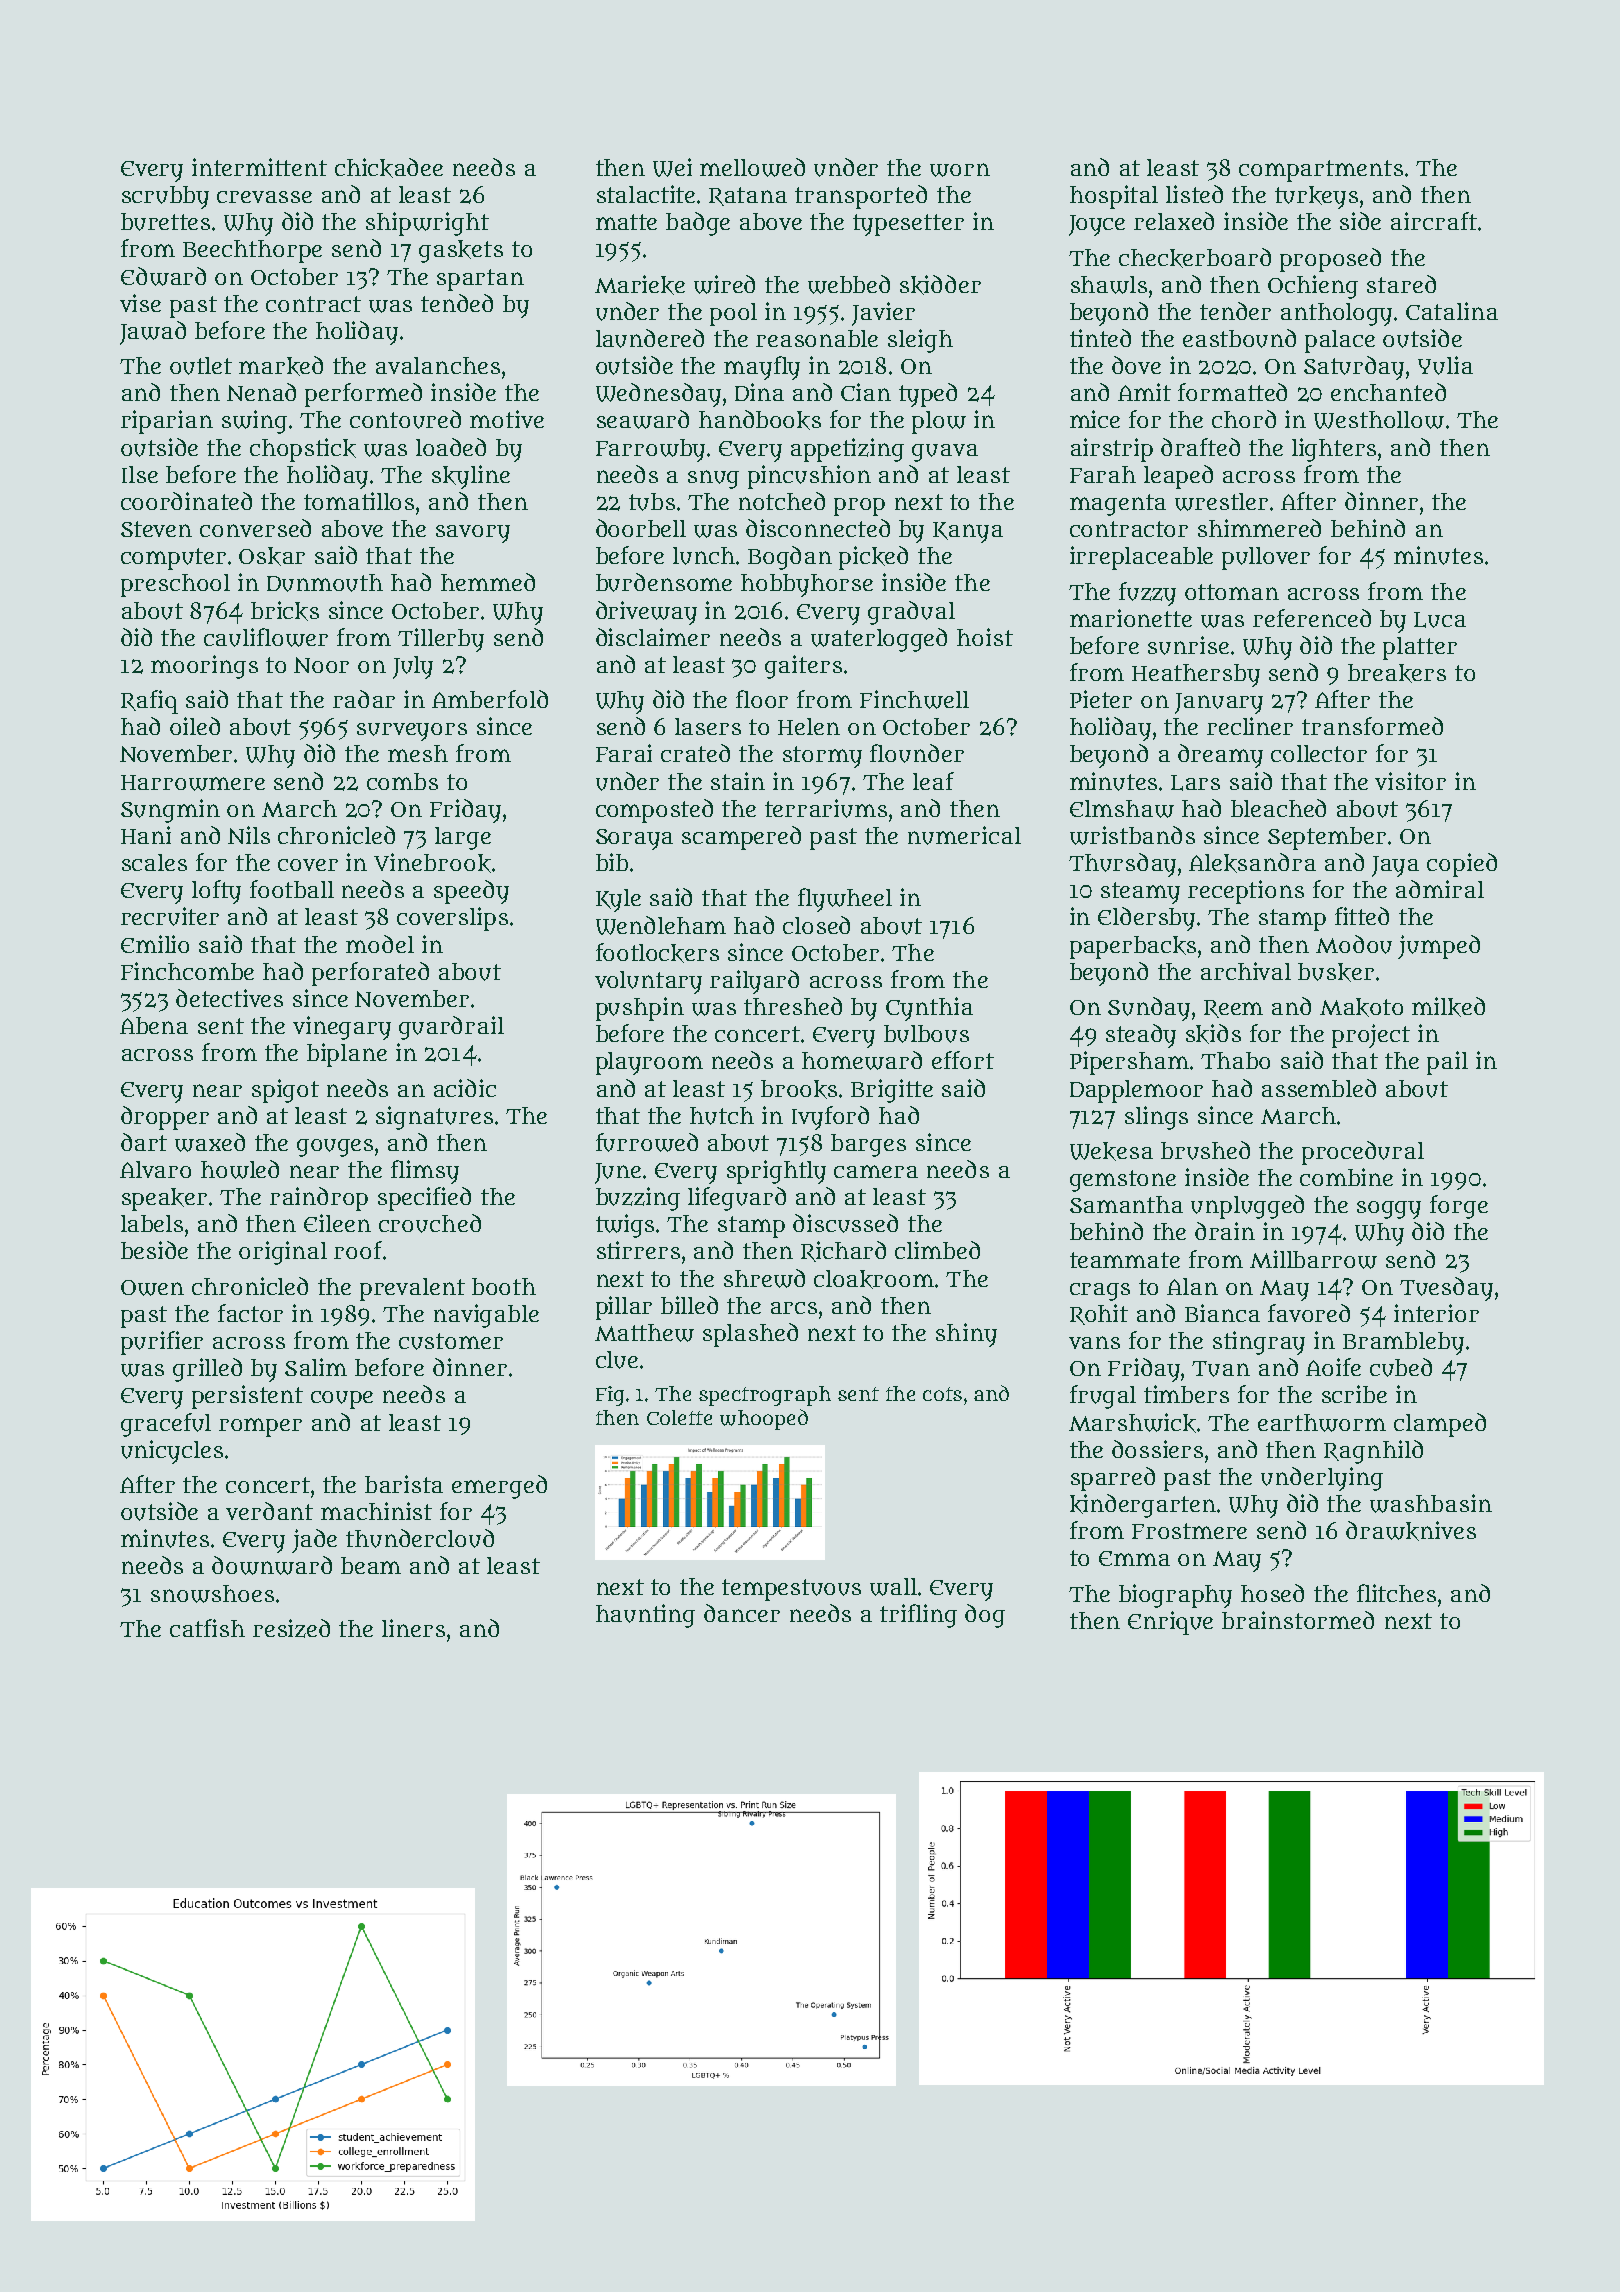 The image size is (1620, 2292). I want to click on speaker, so click(164, 1199).
